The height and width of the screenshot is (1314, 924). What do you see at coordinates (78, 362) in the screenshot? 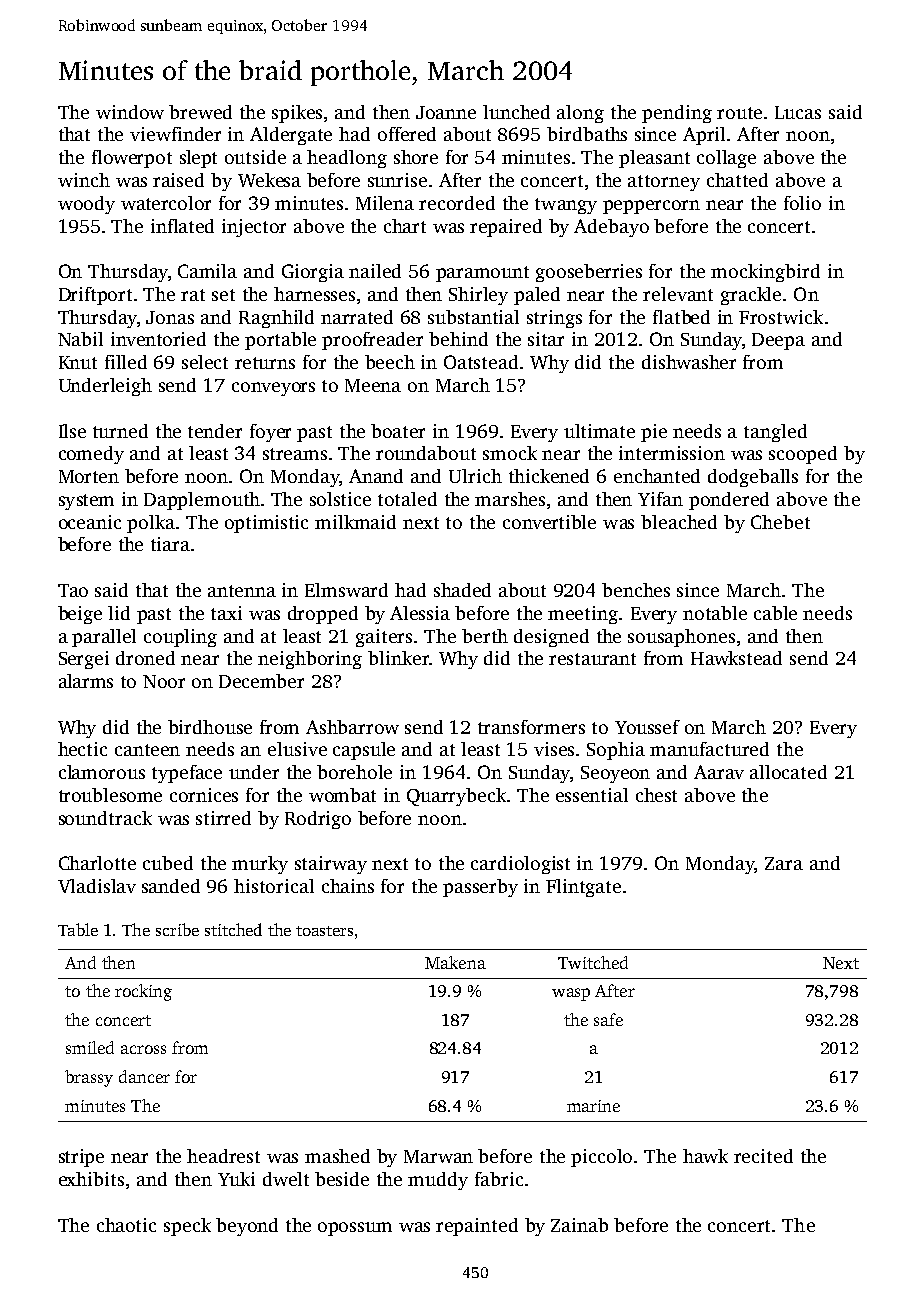
I see `Knut` at bounding box center [78, 362].
